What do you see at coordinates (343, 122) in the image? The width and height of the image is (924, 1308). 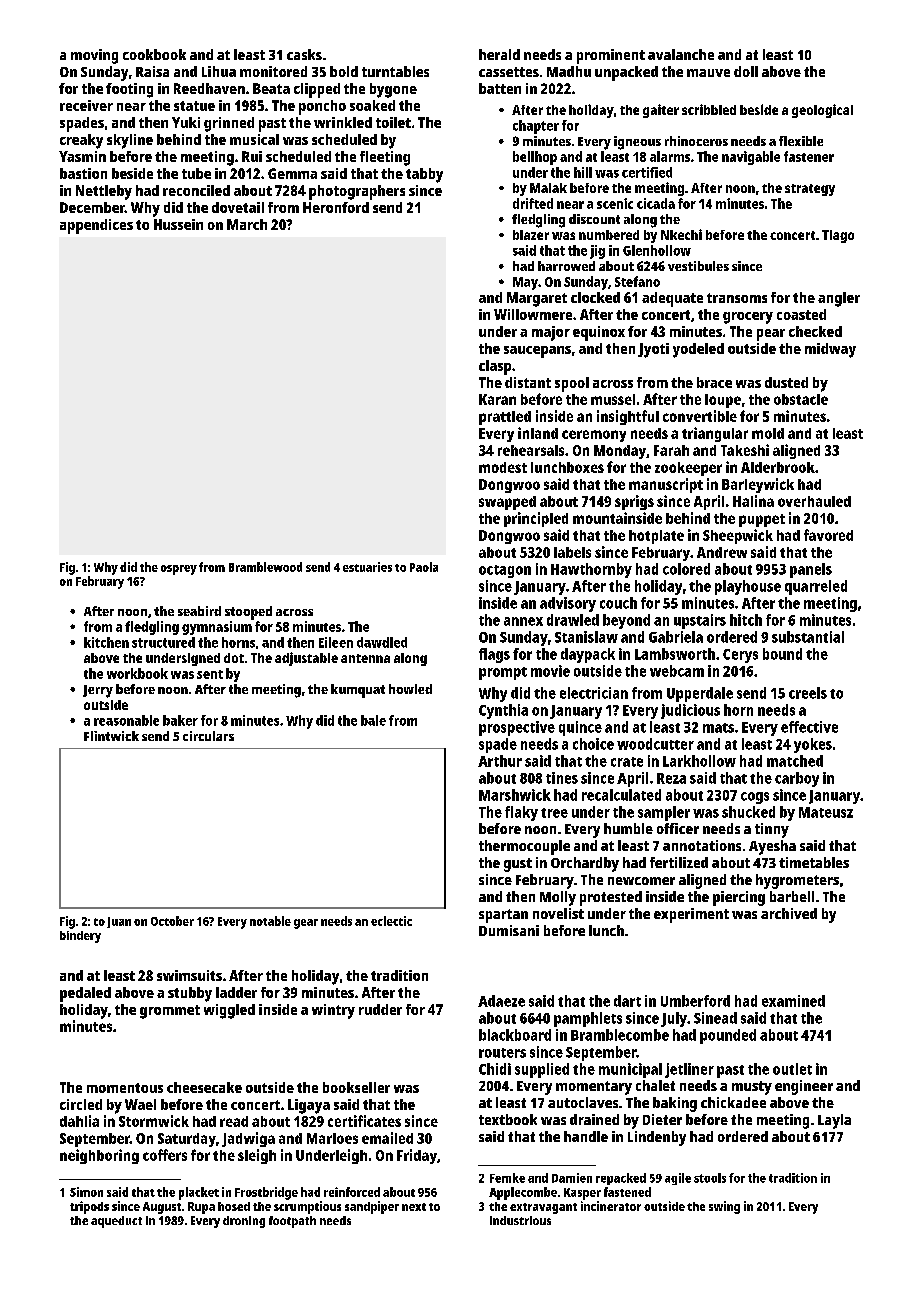 I see `wrinkled` at bounding box center [343, 122].
